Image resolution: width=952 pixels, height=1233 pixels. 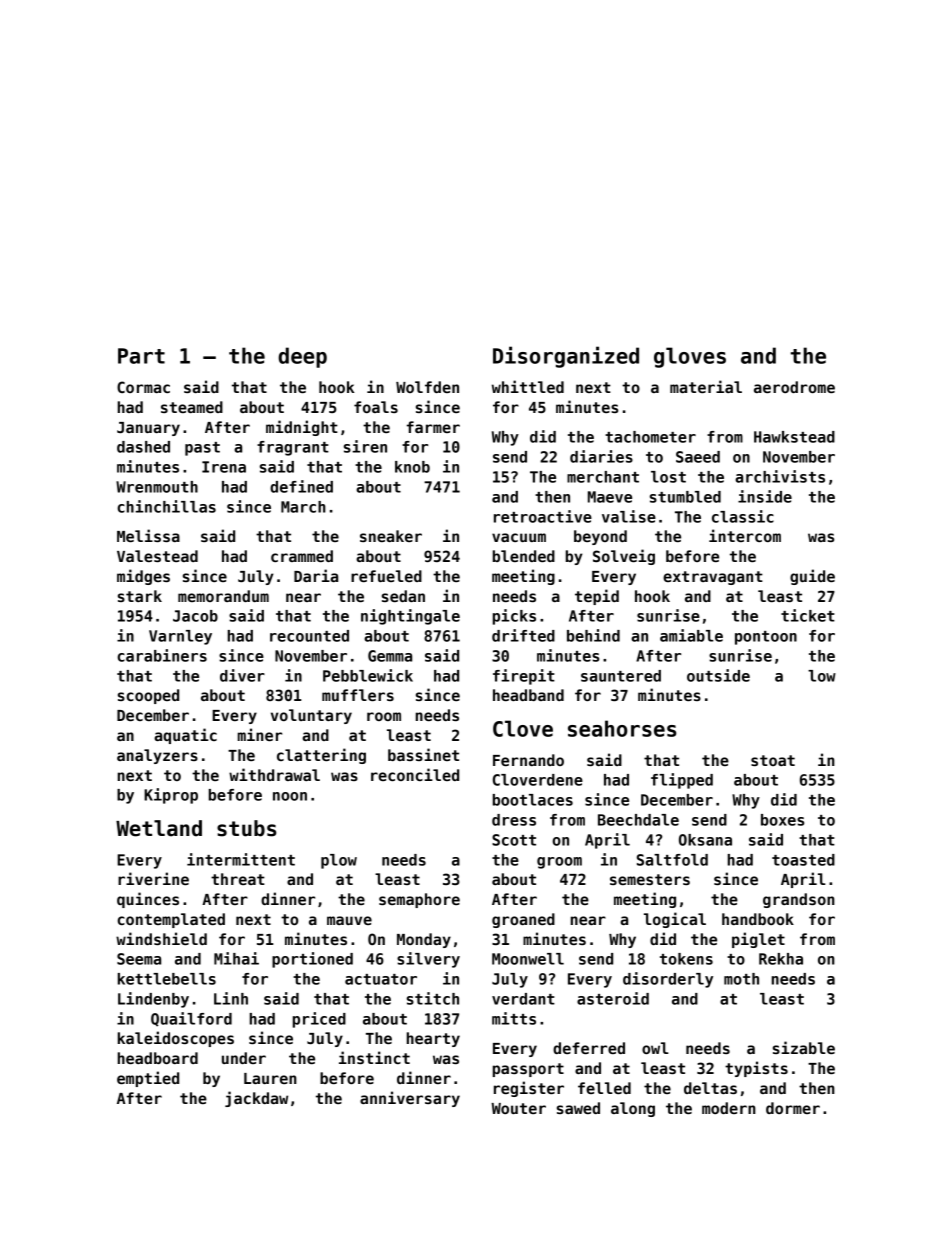 I want to click on Wolfden, so click(x=427, y=387).
